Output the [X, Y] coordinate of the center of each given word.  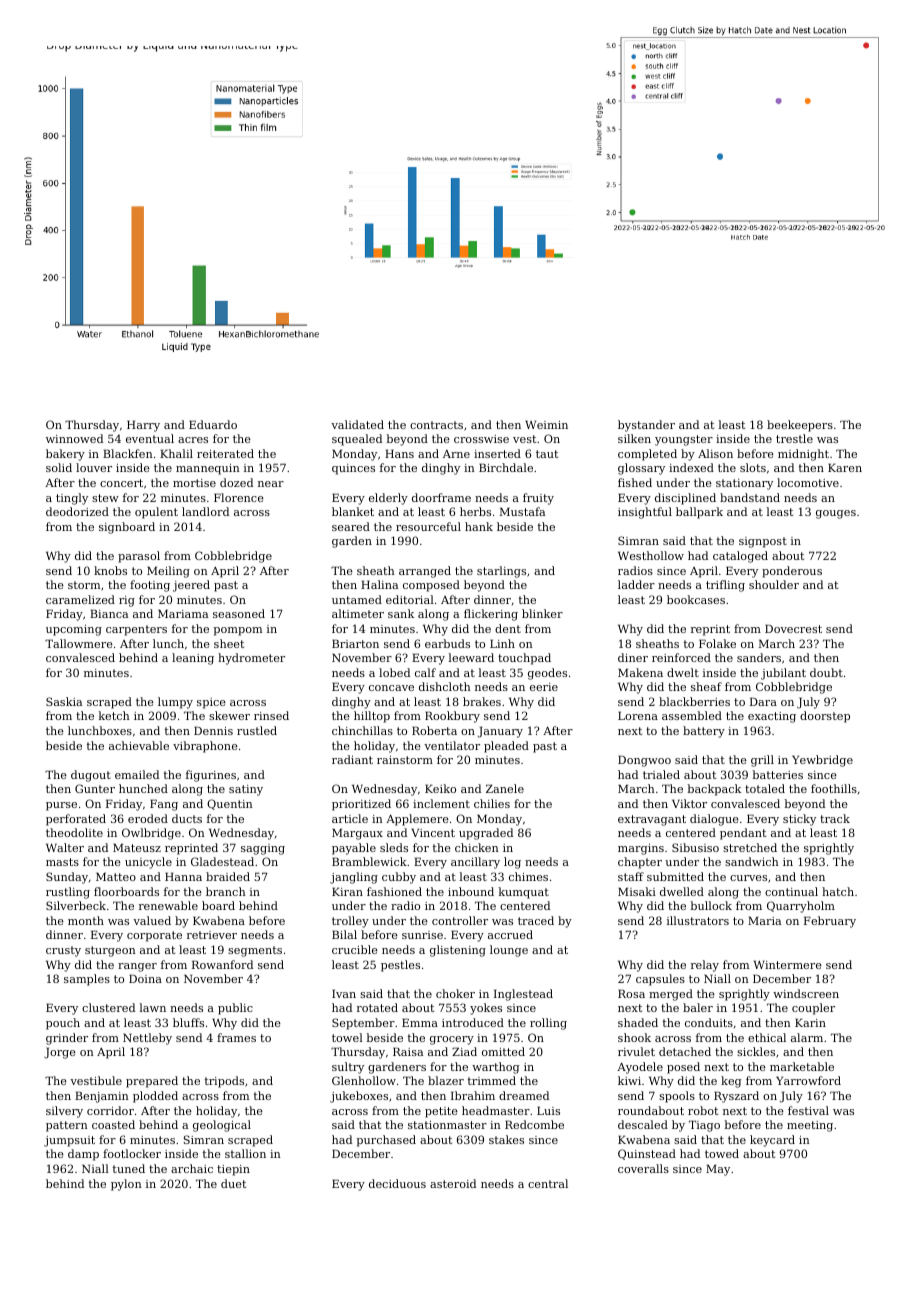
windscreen [806, 993]
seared [351, 526]
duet [233, 1183]
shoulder [774, 584]
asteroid [453, 1183]
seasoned [239, 613]
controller [460, 920]
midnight [803, 455]
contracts [436, 425]
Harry [143, 426]
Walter [65, 847]
